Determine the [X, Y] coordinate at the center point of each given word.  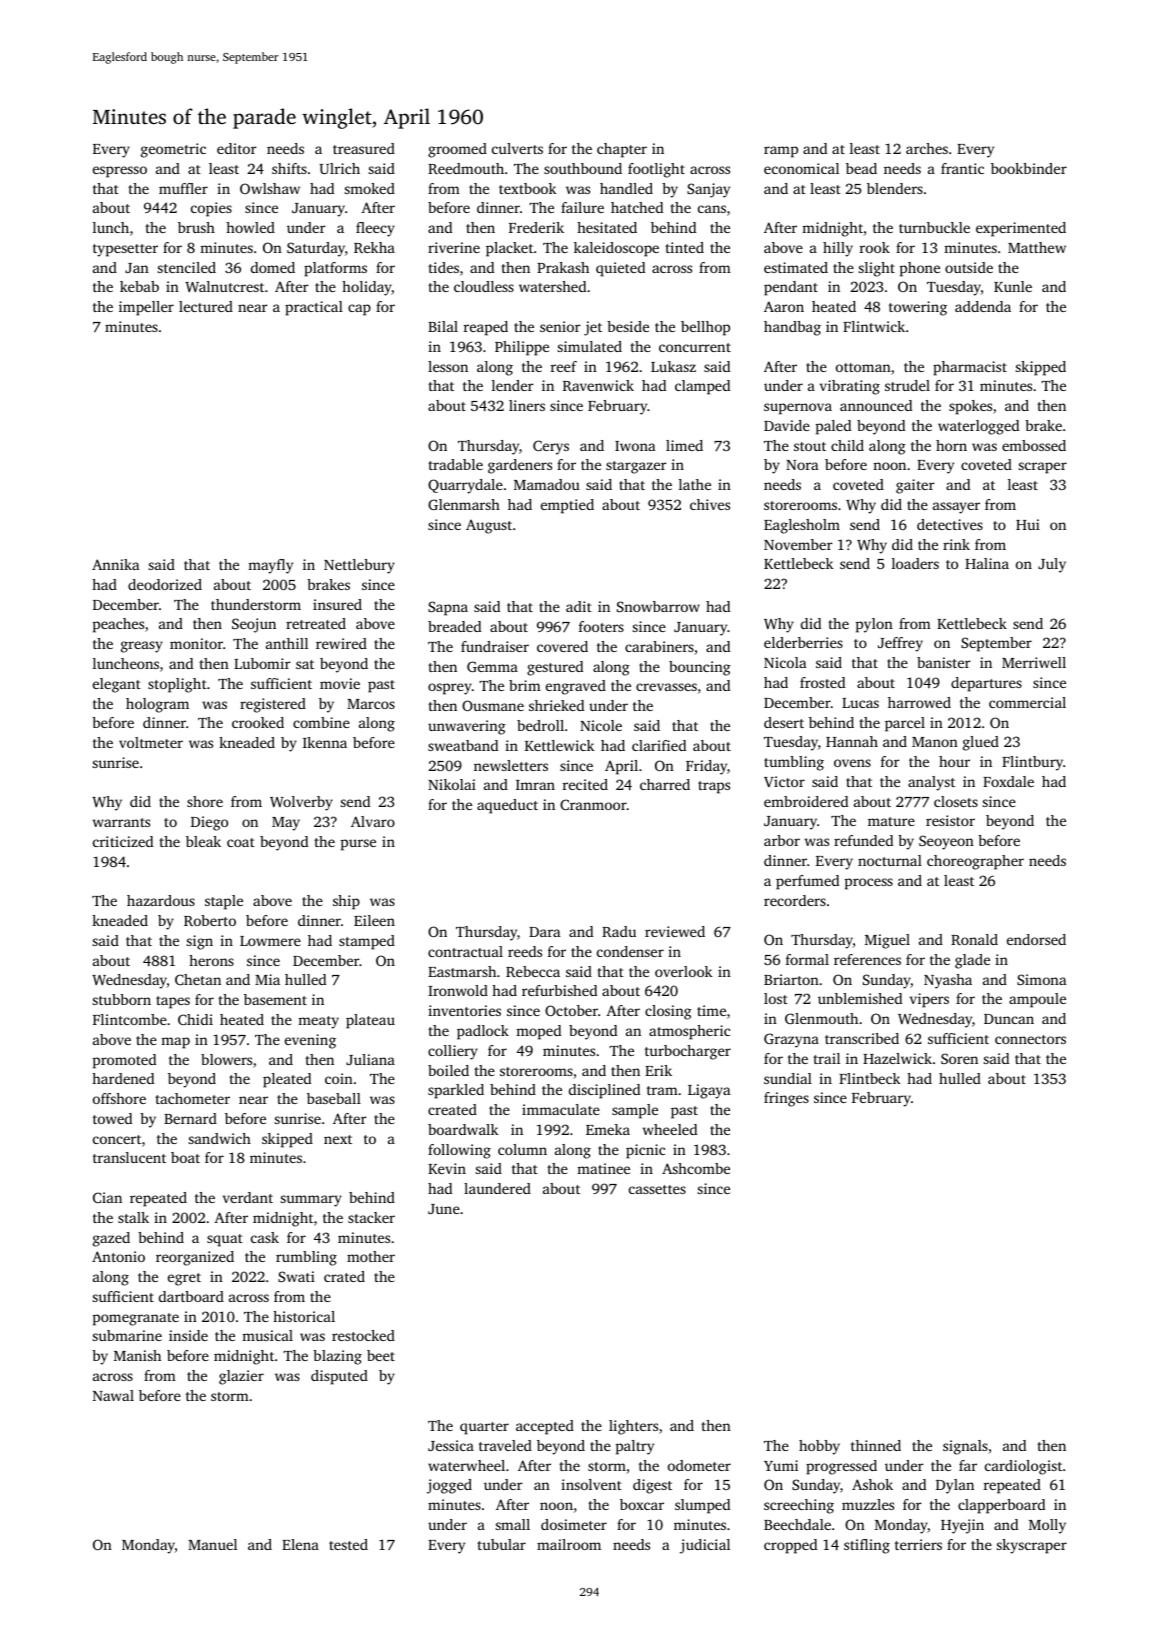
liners [527, 405]
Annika [116, 564]
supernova [798, 409]
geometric [173, 150]
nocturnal [890, 860]
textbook [527, 188]
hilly [838, 249]
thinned [876, 1445]
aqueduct [507, 806]
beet [381, 1355]
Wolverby [301, 803]
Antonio [118, 1256]
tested [348, 1544]
